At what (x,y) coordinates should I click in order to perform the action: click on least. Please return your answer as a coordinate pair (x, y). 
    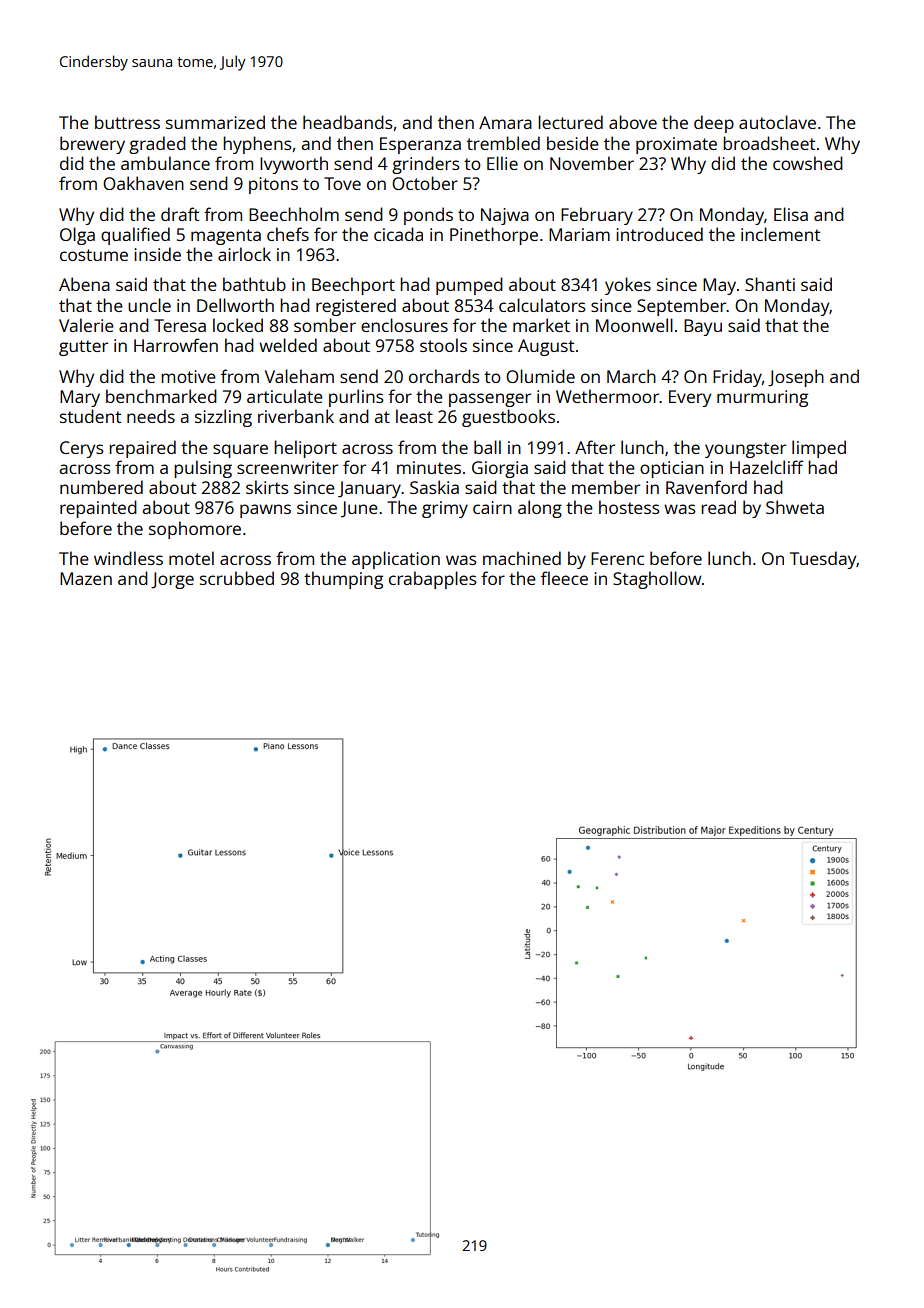
    Looking at the image, I should click on (414, 416).
